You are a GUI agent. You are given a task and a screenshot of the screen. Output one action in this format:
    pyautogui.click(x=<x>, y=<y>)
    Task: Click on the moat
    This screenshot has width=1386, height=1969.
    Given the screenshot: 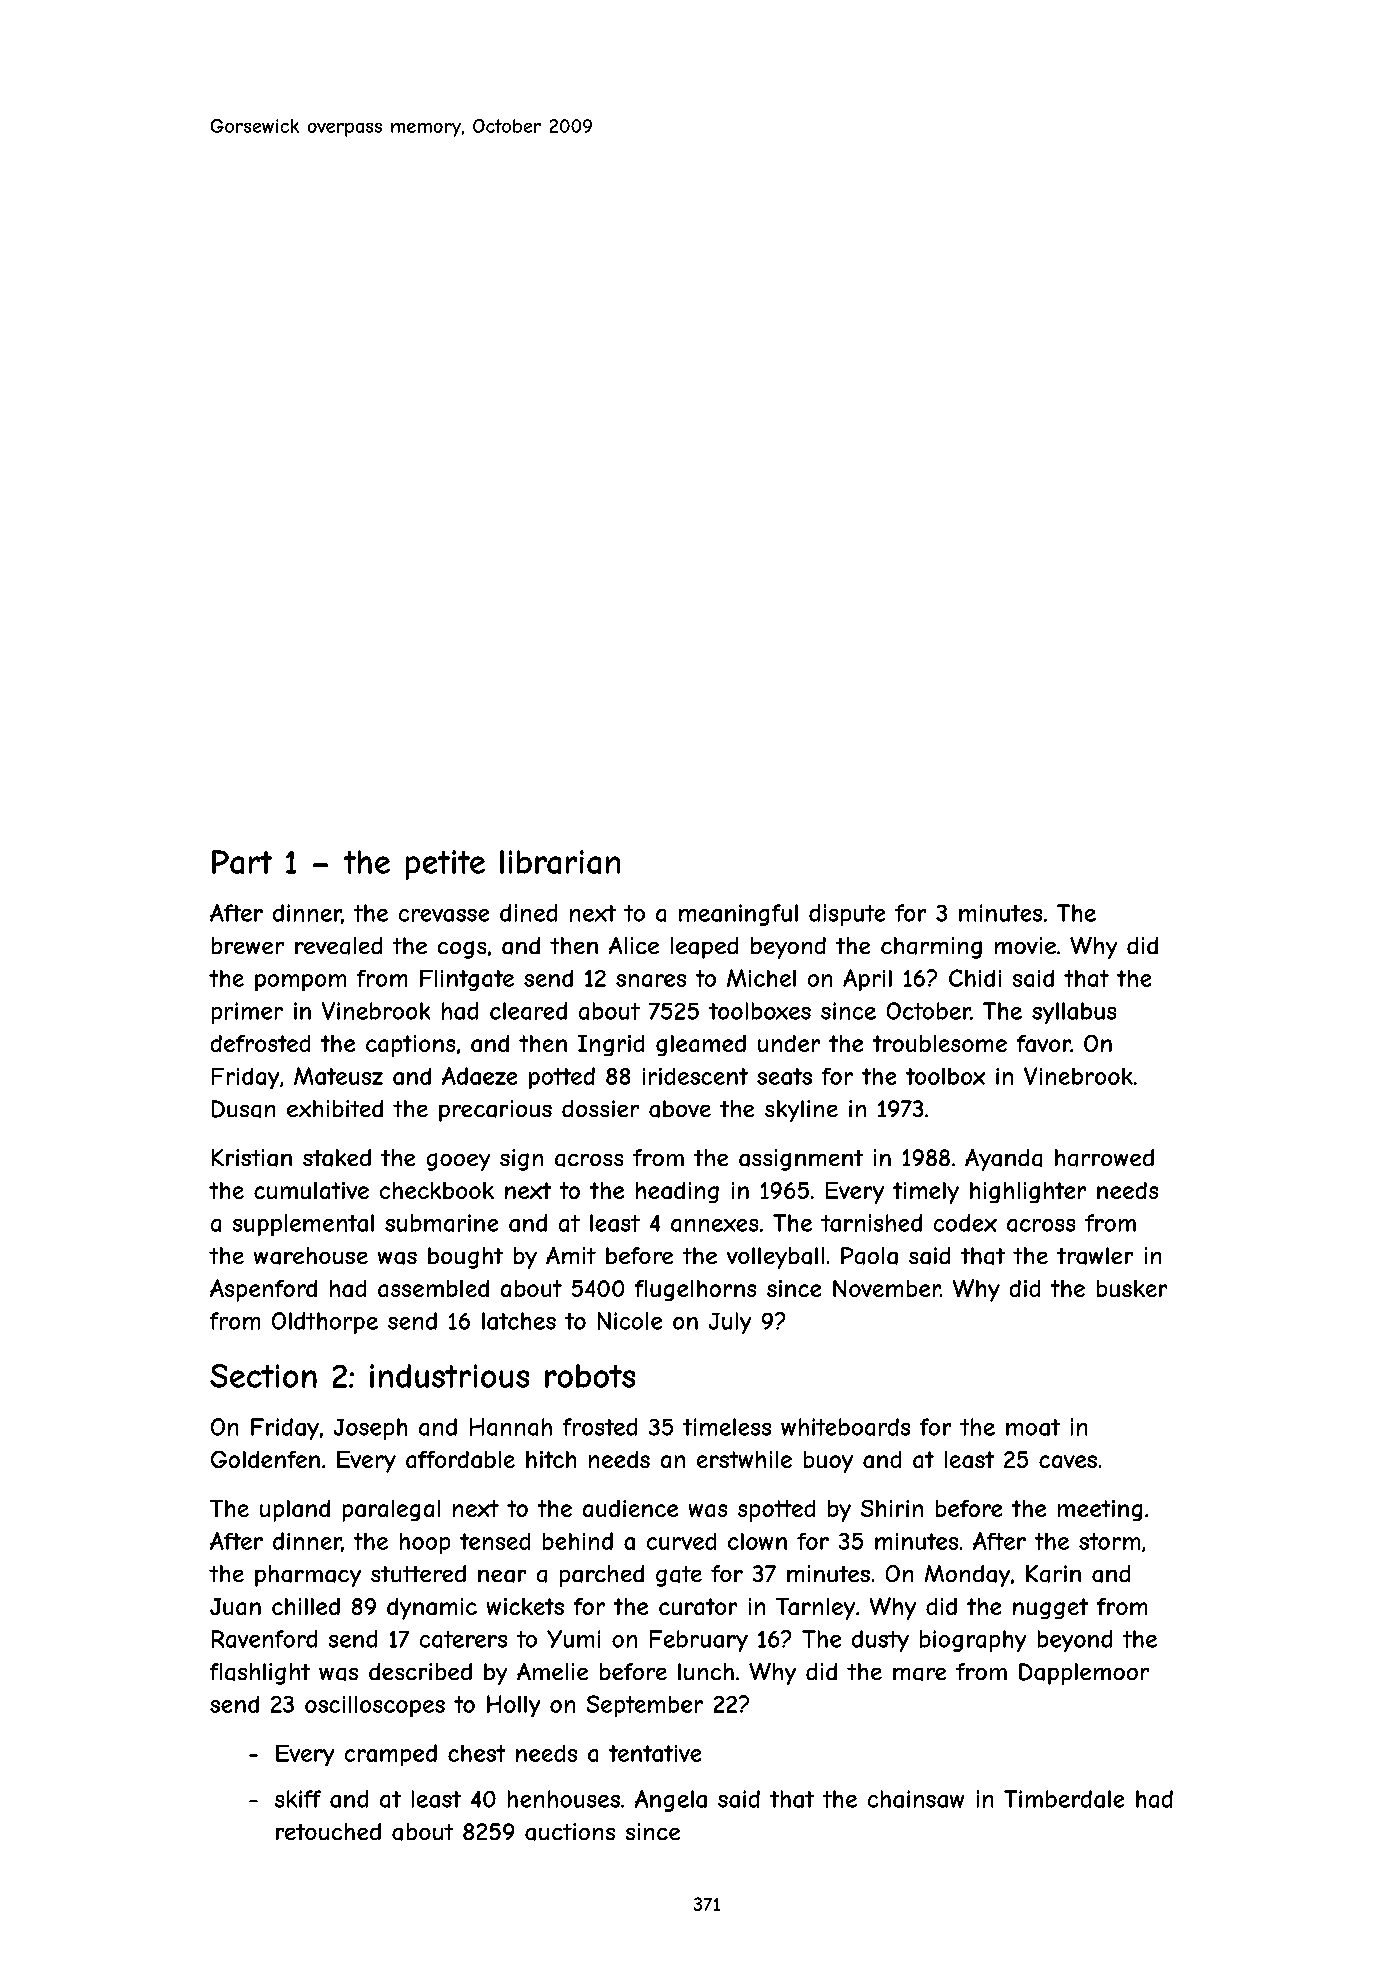 What is the action you would take?
    pyautogui.click(x=1033, y=1427)
